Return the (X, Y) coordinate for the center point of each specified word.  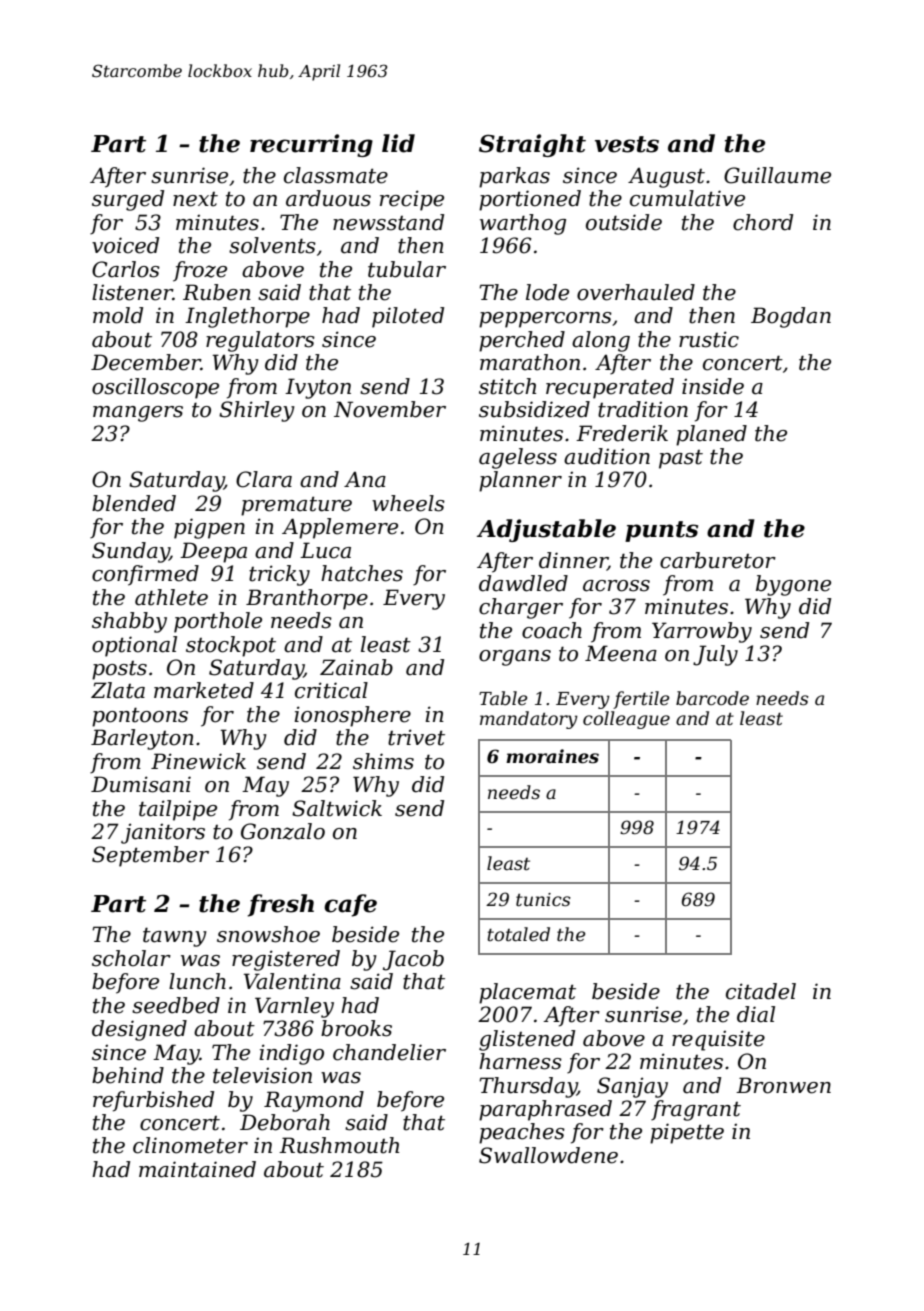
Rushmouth (339, 1145)
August (666, 178)
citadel (761, 991)
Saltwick (337, 808)
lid (398, 143)
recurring (311, 145)
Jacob (413, 960)
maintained (197, 1169)
